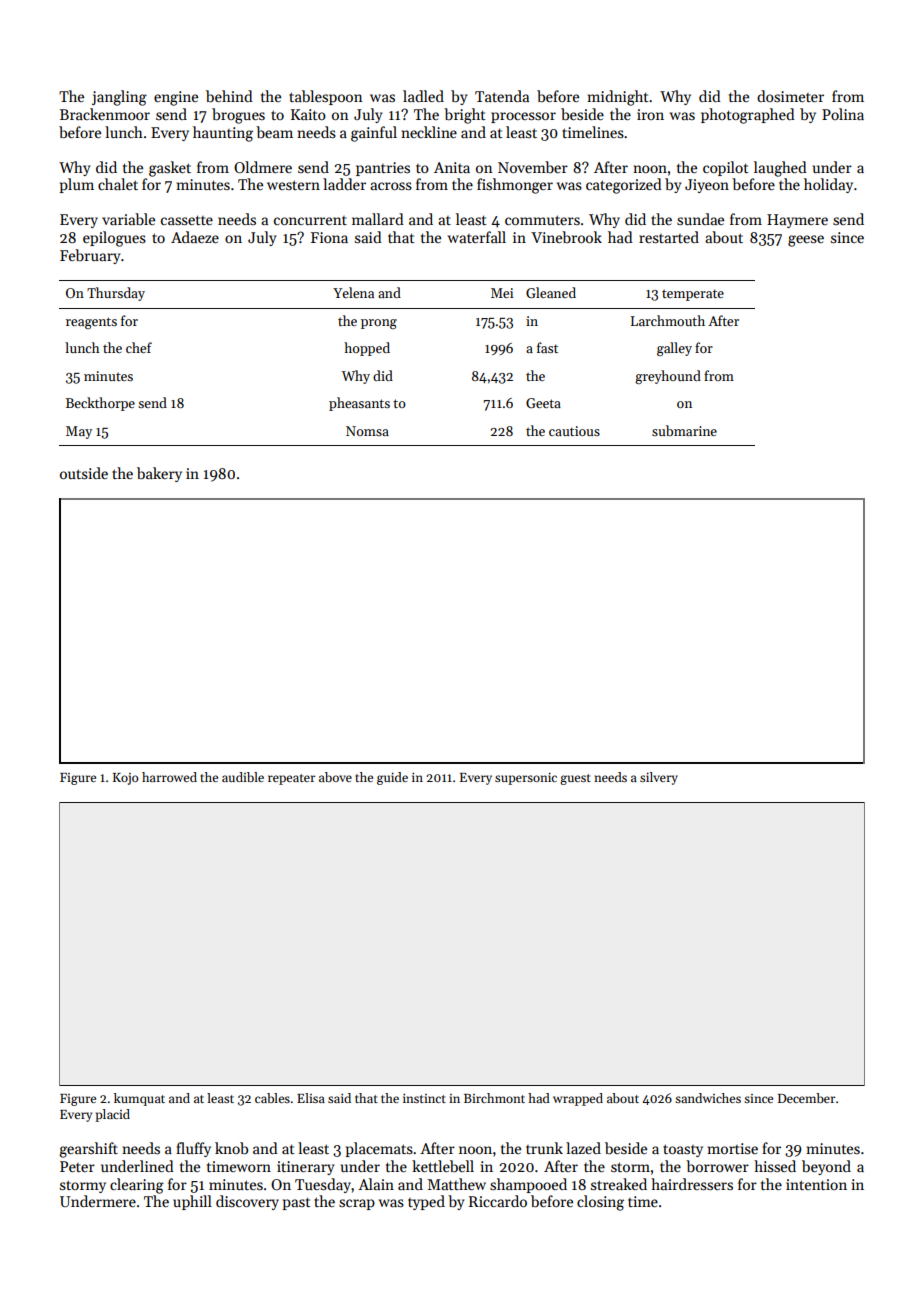  I want to click on clearing, so click(137, 1186).
